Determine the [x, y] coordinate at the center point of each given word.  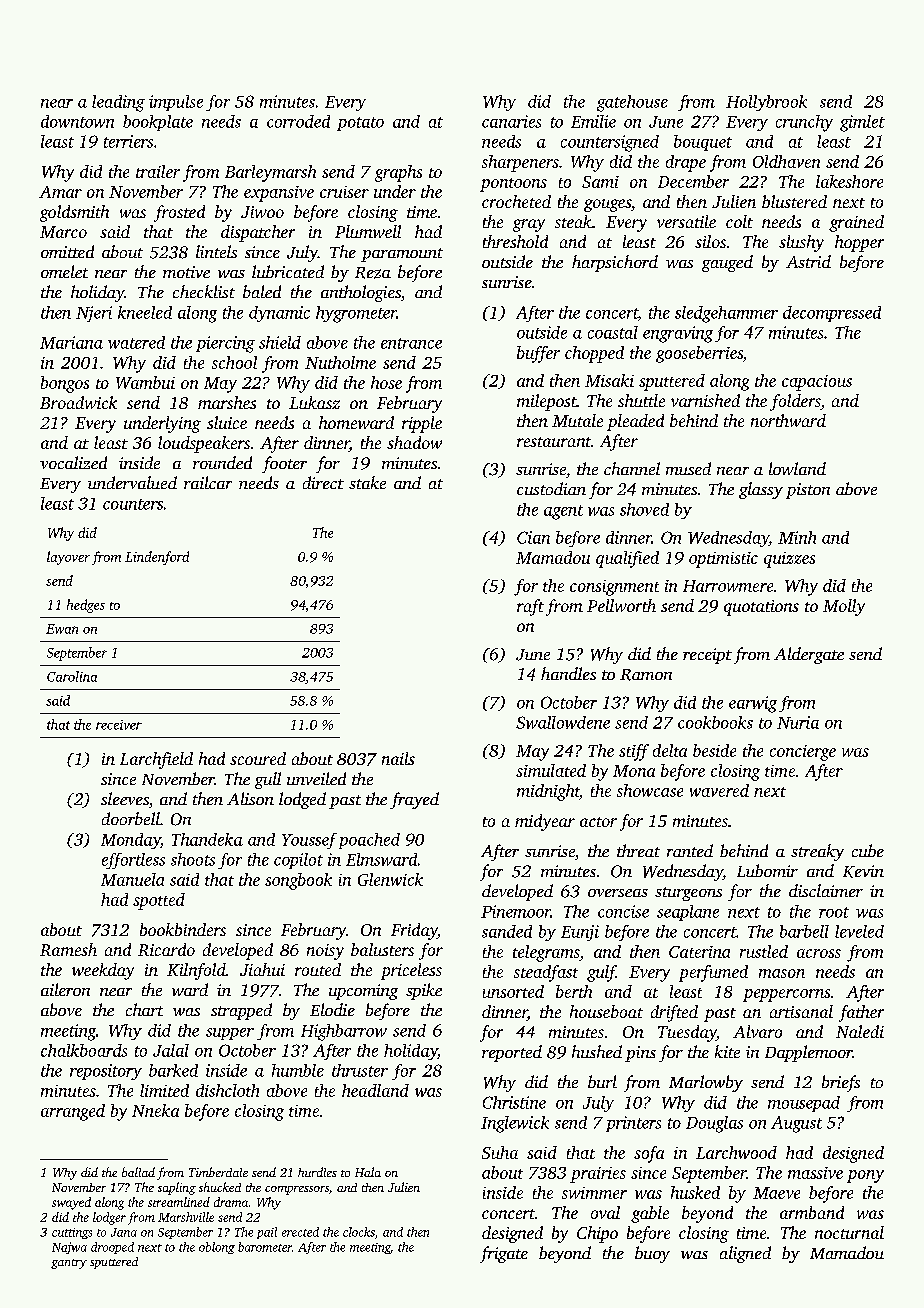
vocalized [73, 462]
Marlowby [706, 1083]
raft [530, 607]
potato [360, 124]
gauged [727, 263]
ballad [138, 1172]
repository [106, 1072]
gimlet [862, 123]
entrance [411, 343]
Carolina [72, 676]
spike [424, 991]
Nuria [798, 722]
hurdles [317, 1172]
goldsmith [74, 213]
